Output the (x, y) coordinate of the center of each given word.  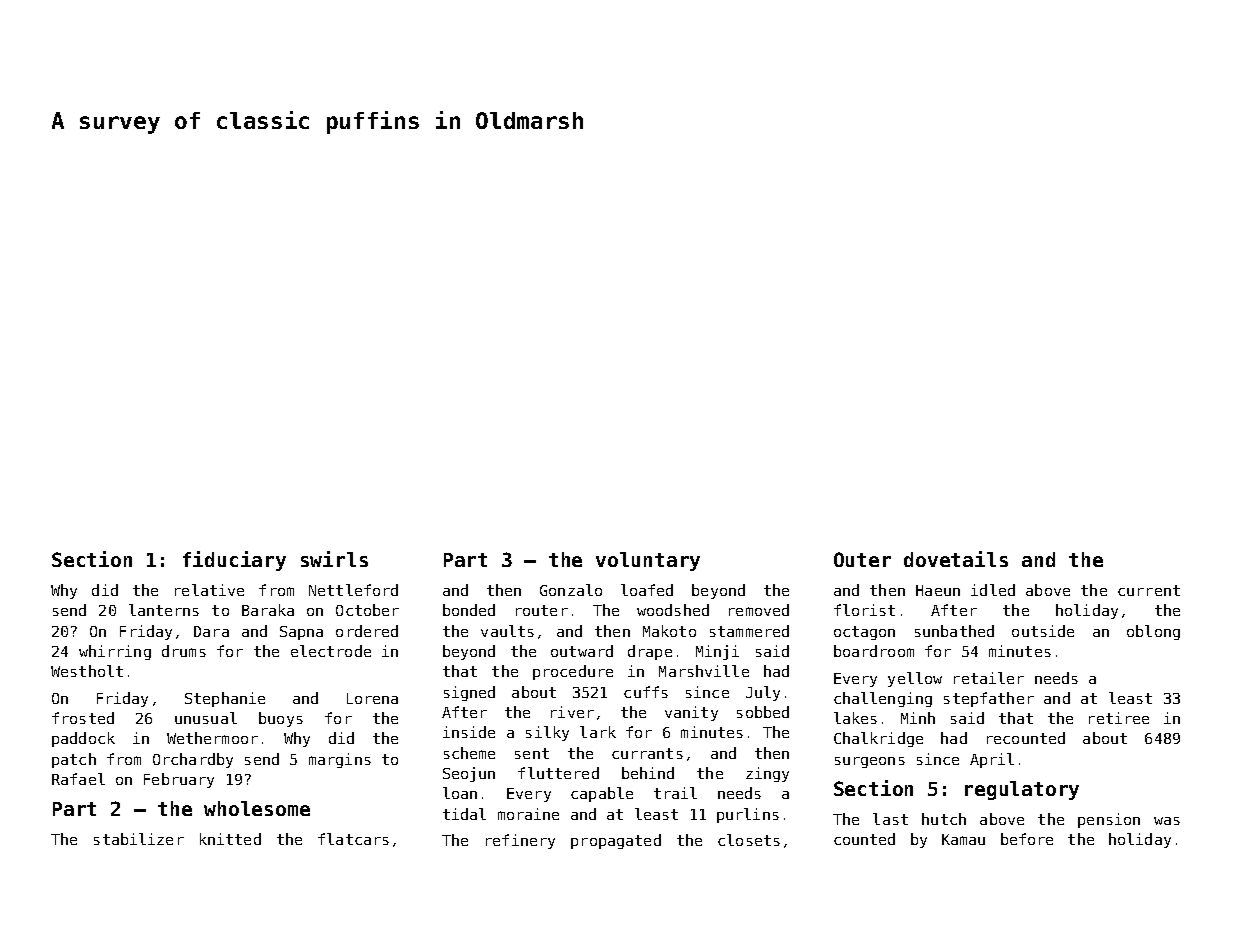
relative (209, 590)
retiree (1119, 718)
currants (647, 753)
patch (74, 760)
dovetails (956, 559)
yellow (915, 679)
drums (184, 651)
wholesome (257, 808)
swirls (334, 559)
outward (582, 651)
